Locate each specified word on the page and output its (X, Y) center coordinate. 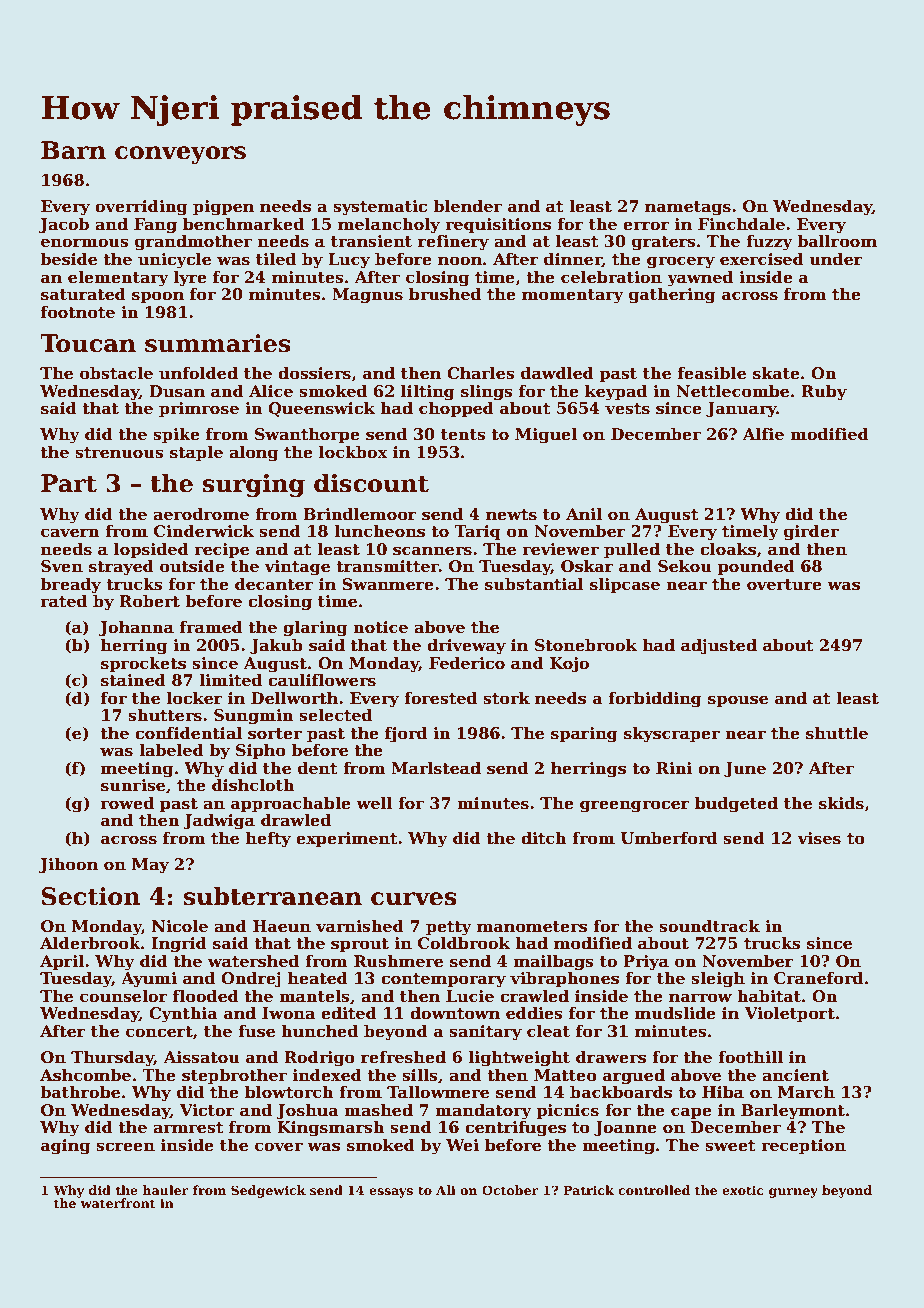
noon (460, 261)
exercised (762, 259)
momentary (573, 296)
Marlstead (436, 768)
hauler (166, 1190)
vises (819, 838)
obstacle (116, 373)
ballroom (837, 241)
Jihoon (68, 865)
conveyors (180, 155)
